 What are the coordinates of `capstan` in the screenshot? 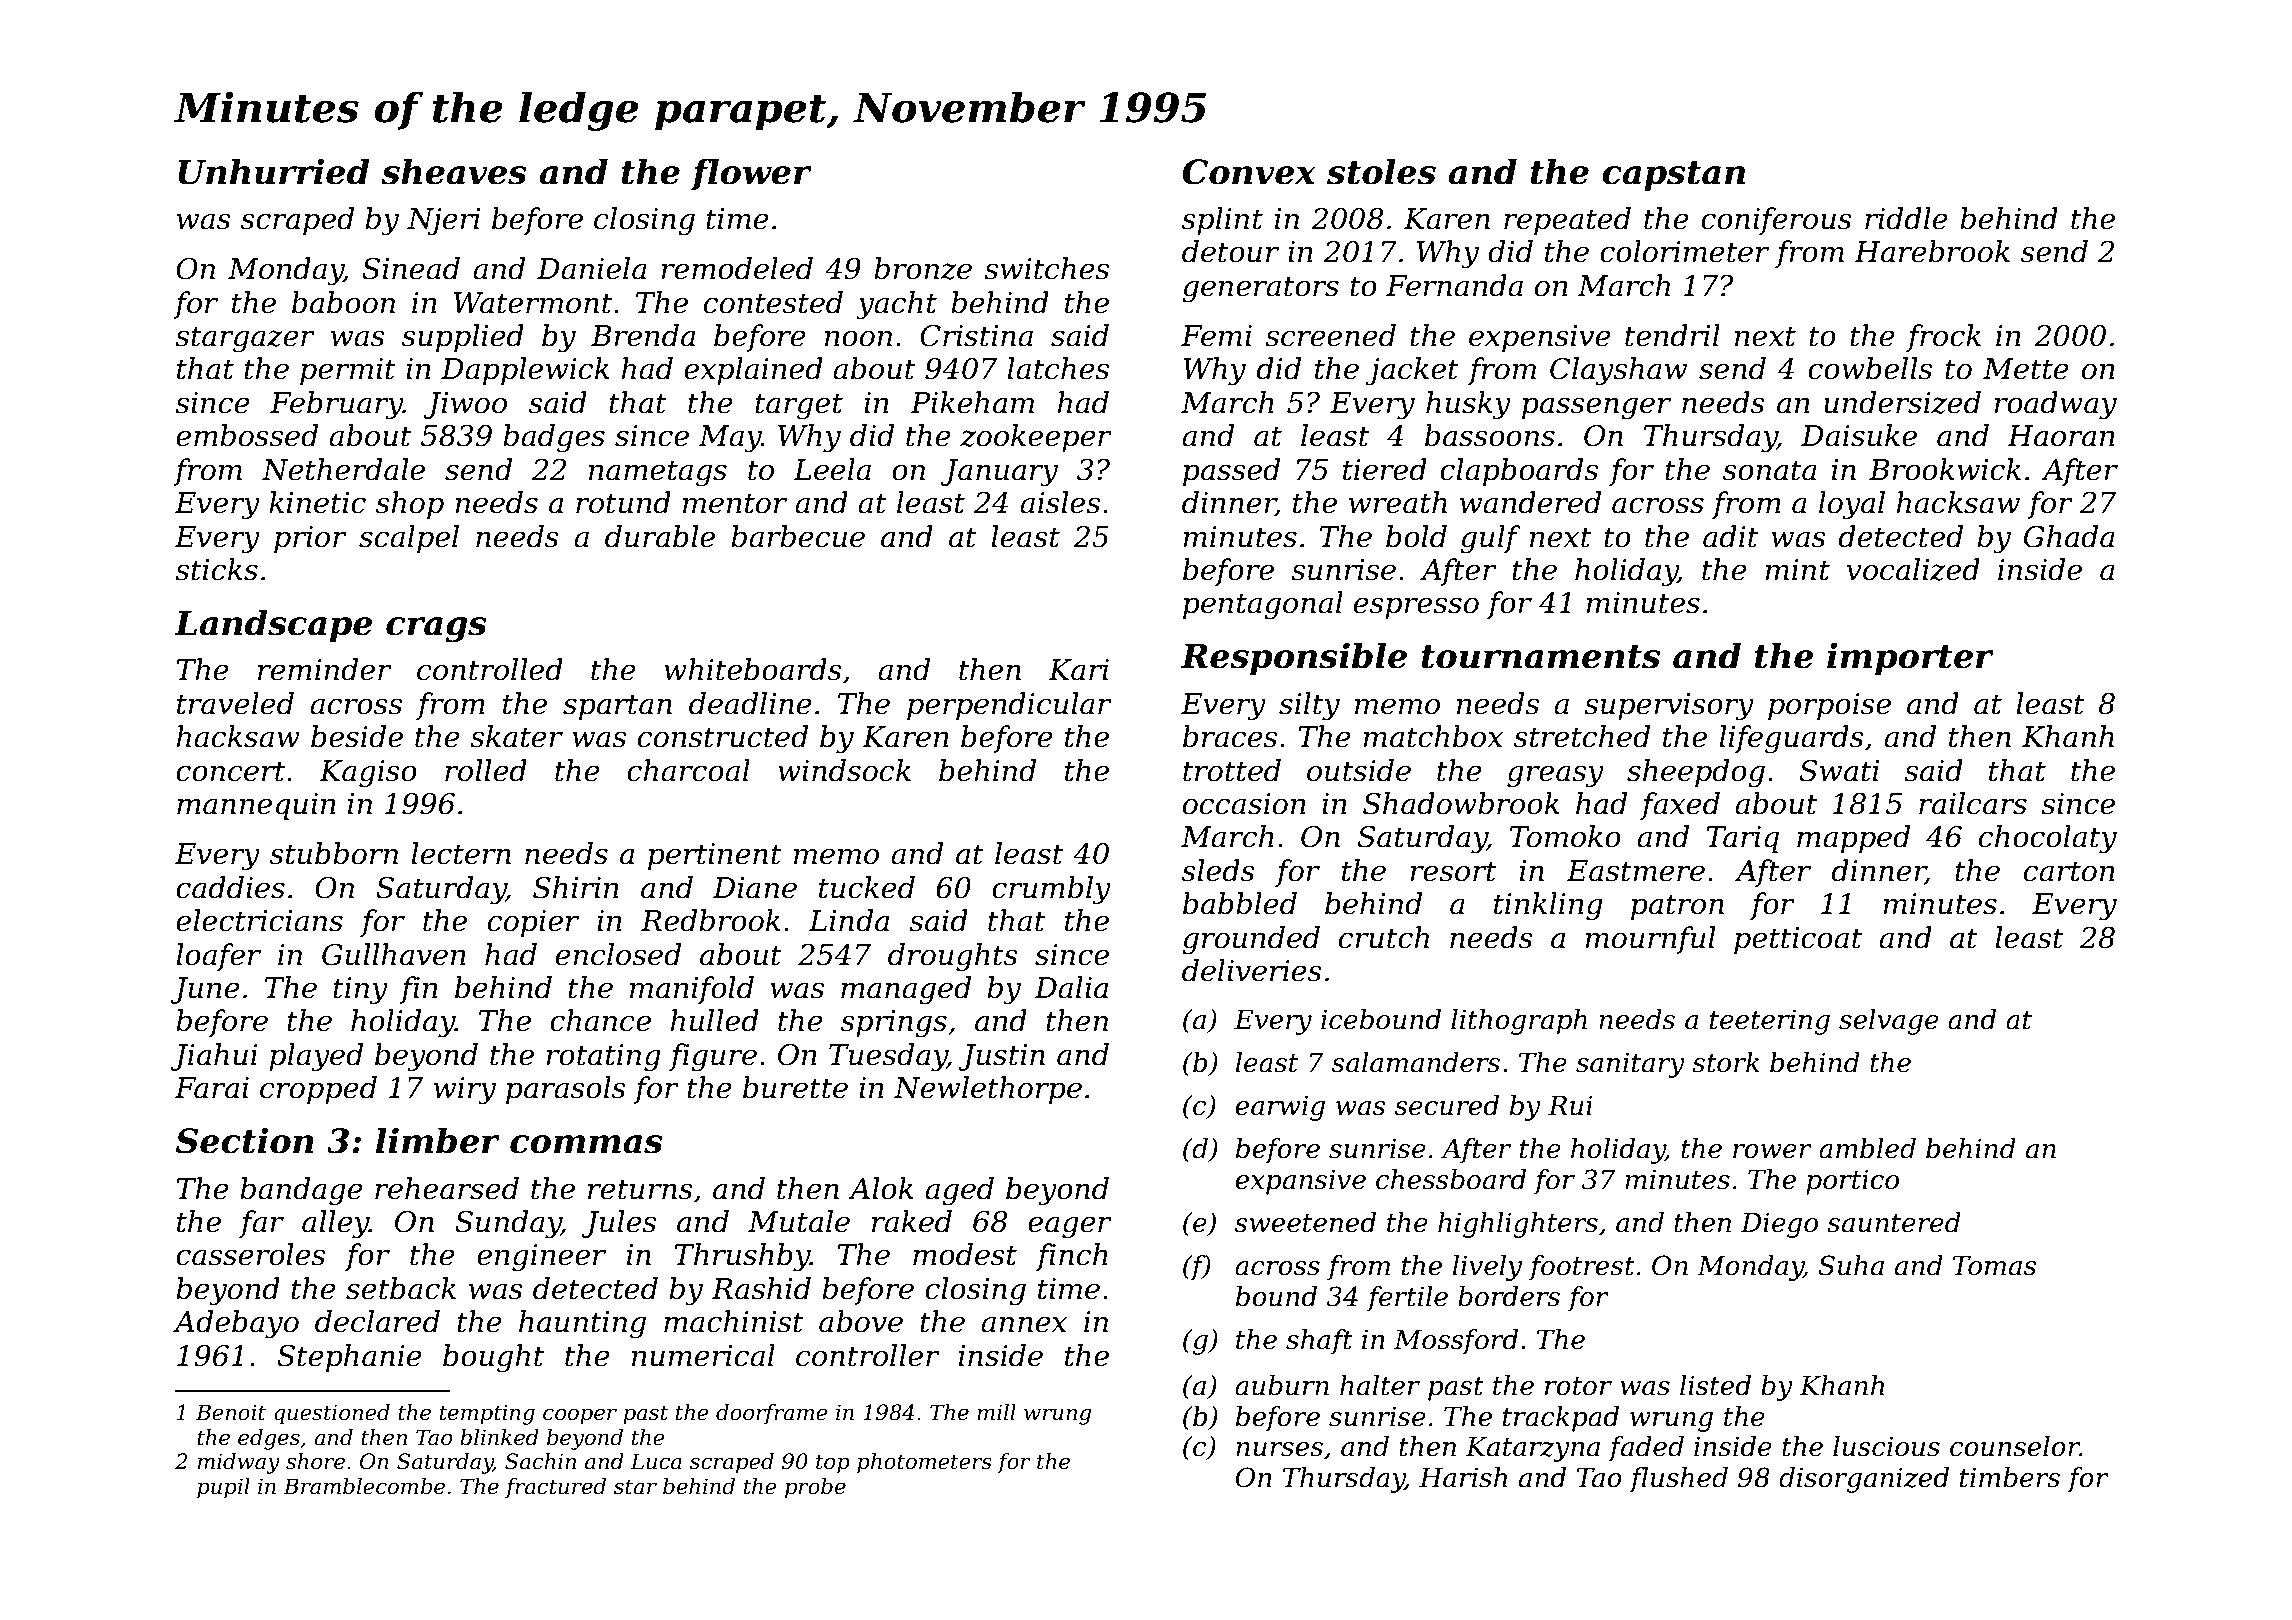 It's located at (1673, 176).
